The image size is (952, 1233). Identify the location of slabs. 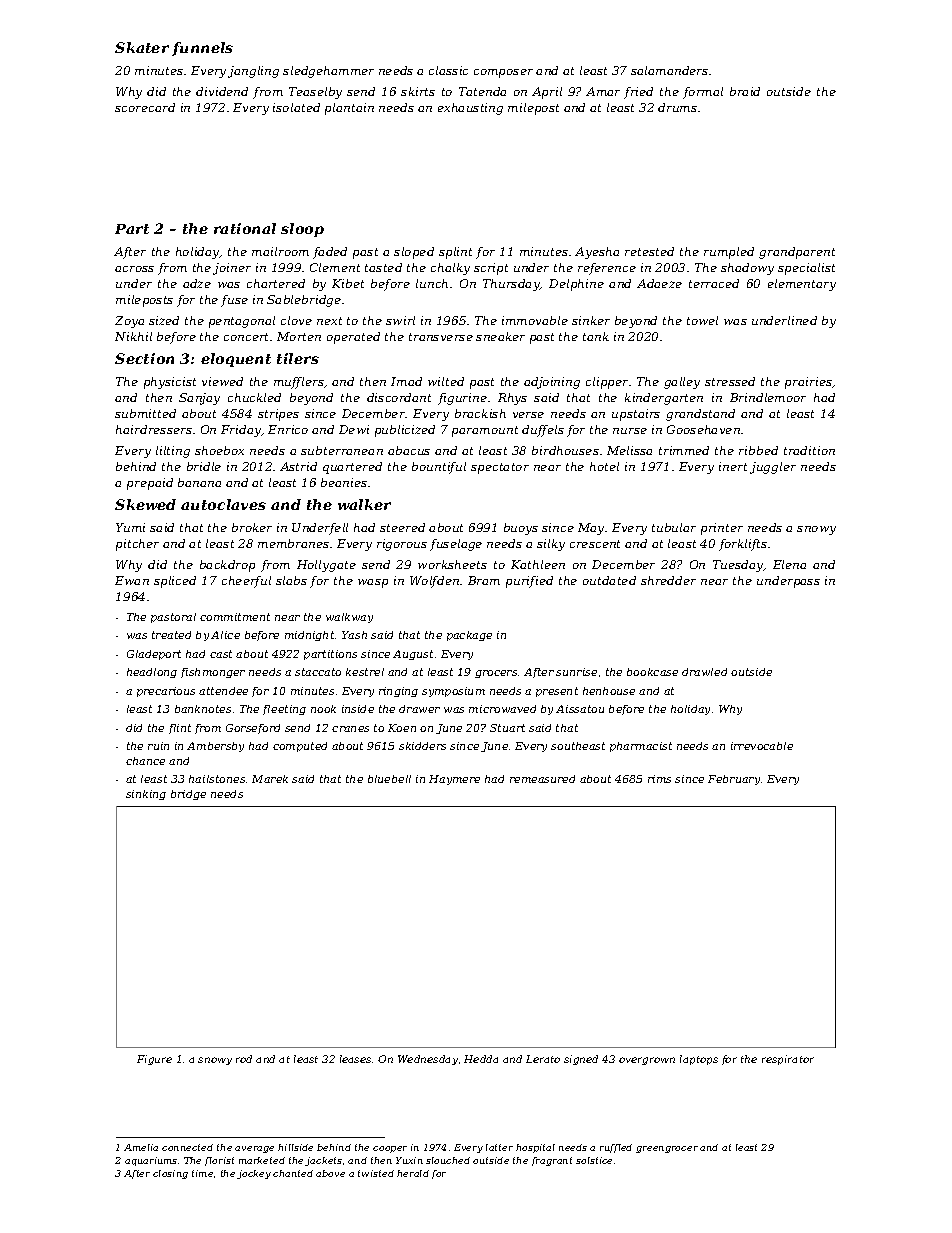
(291, 580).
